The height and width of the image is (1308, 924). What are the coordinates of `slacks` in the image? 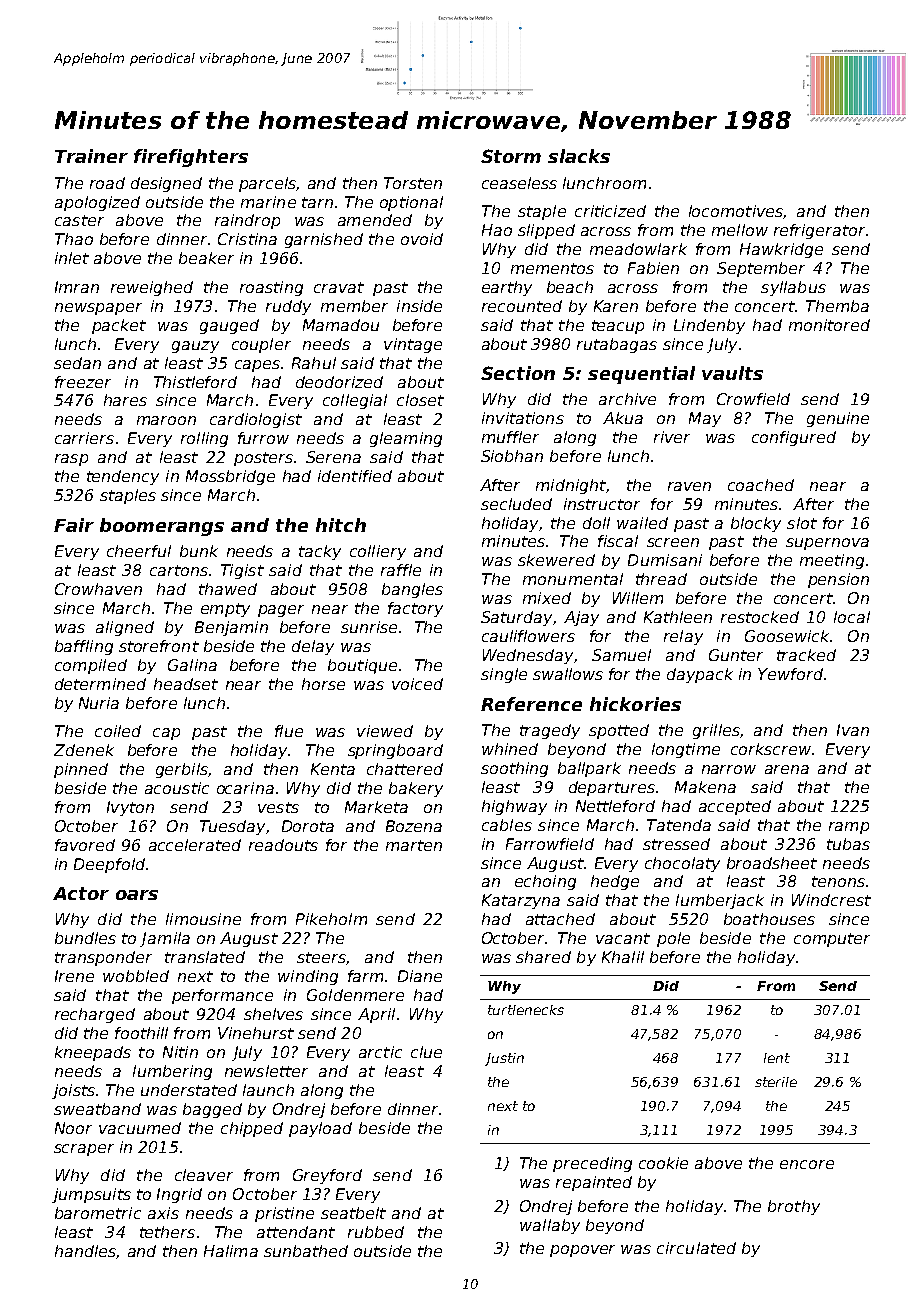 It's located at (579, 156).
